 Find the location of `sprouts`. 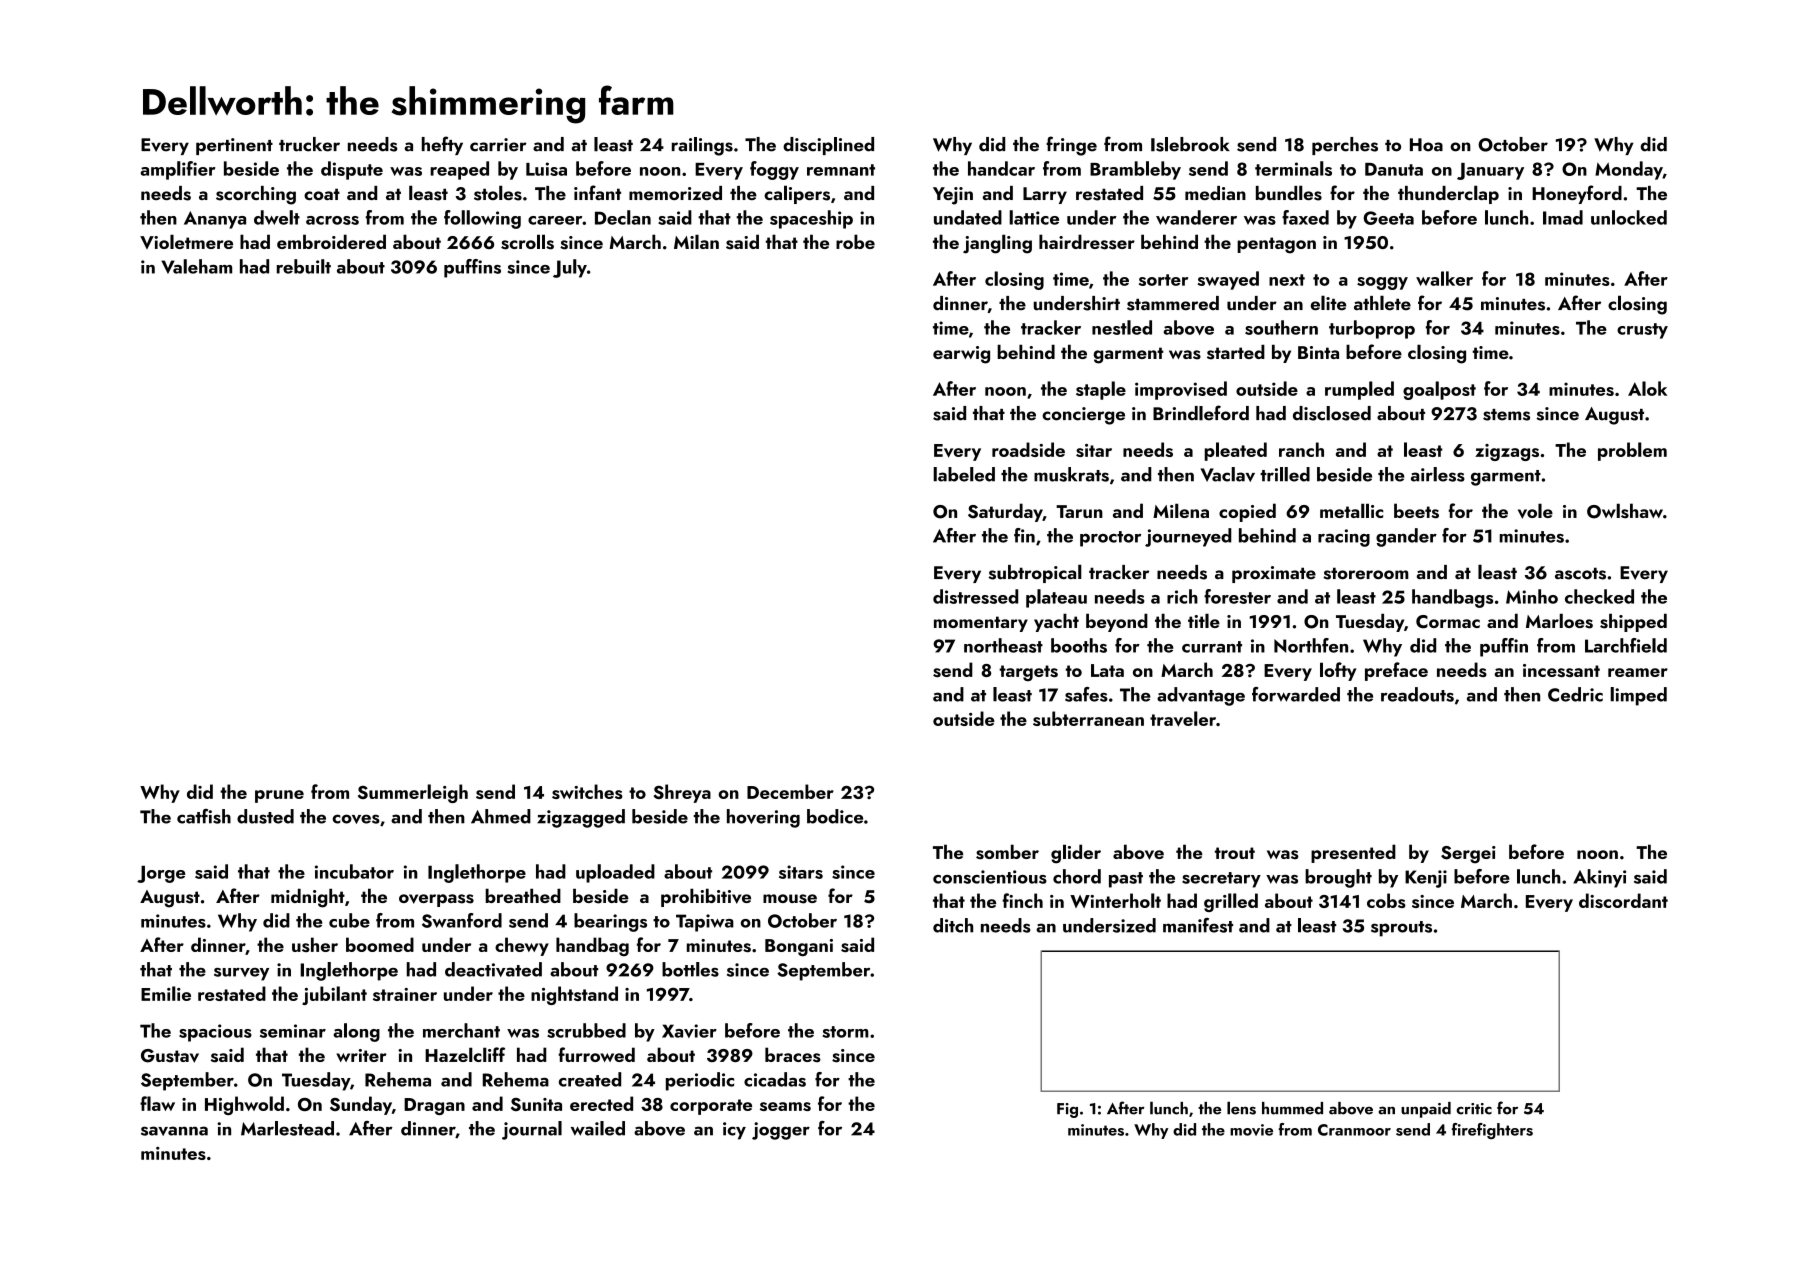

sprouts is located at coordinates (1401, 929).
